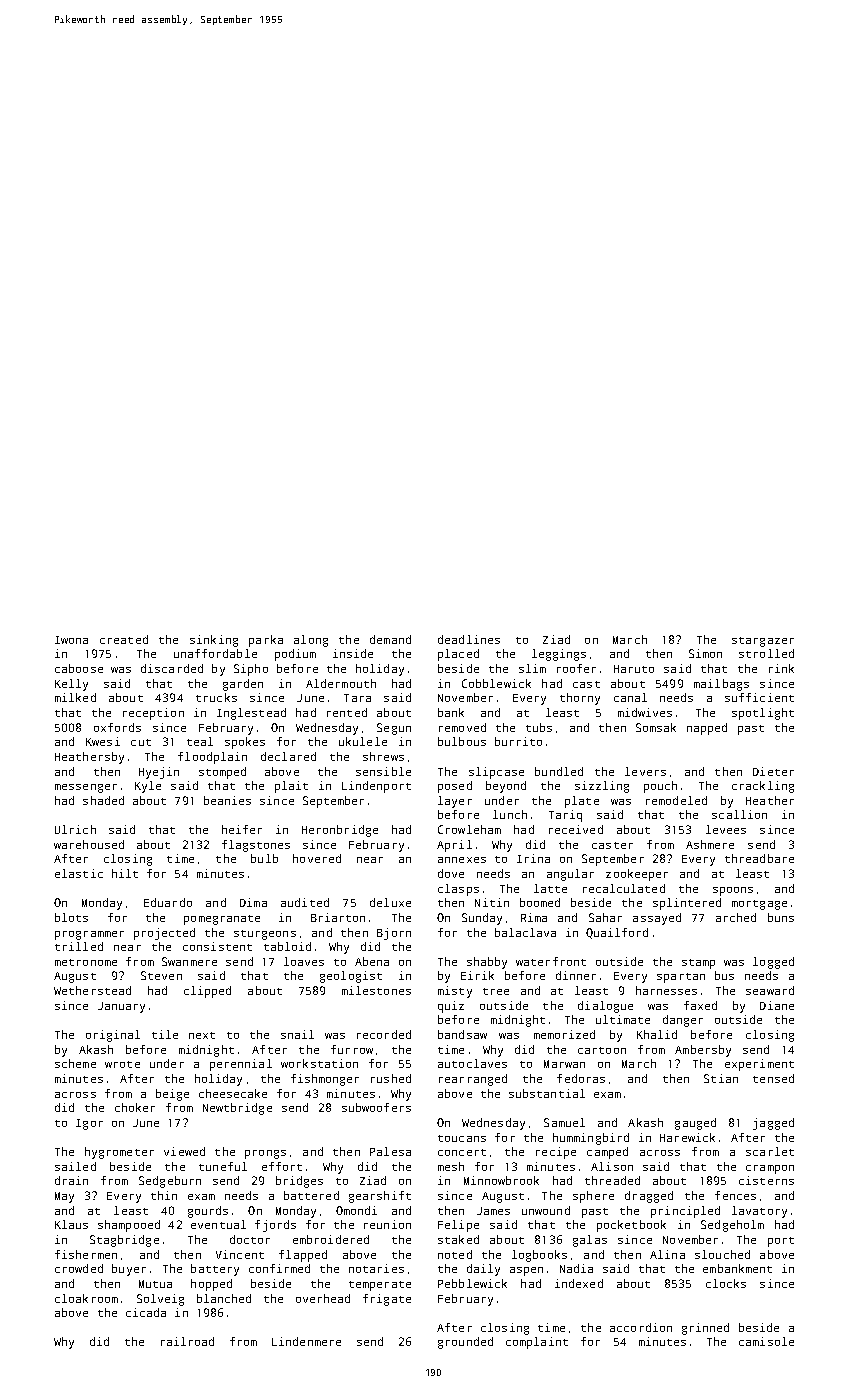  Describe the element at coordinates (766, 1341) in the screenshot. I see `camisole` at that location.
